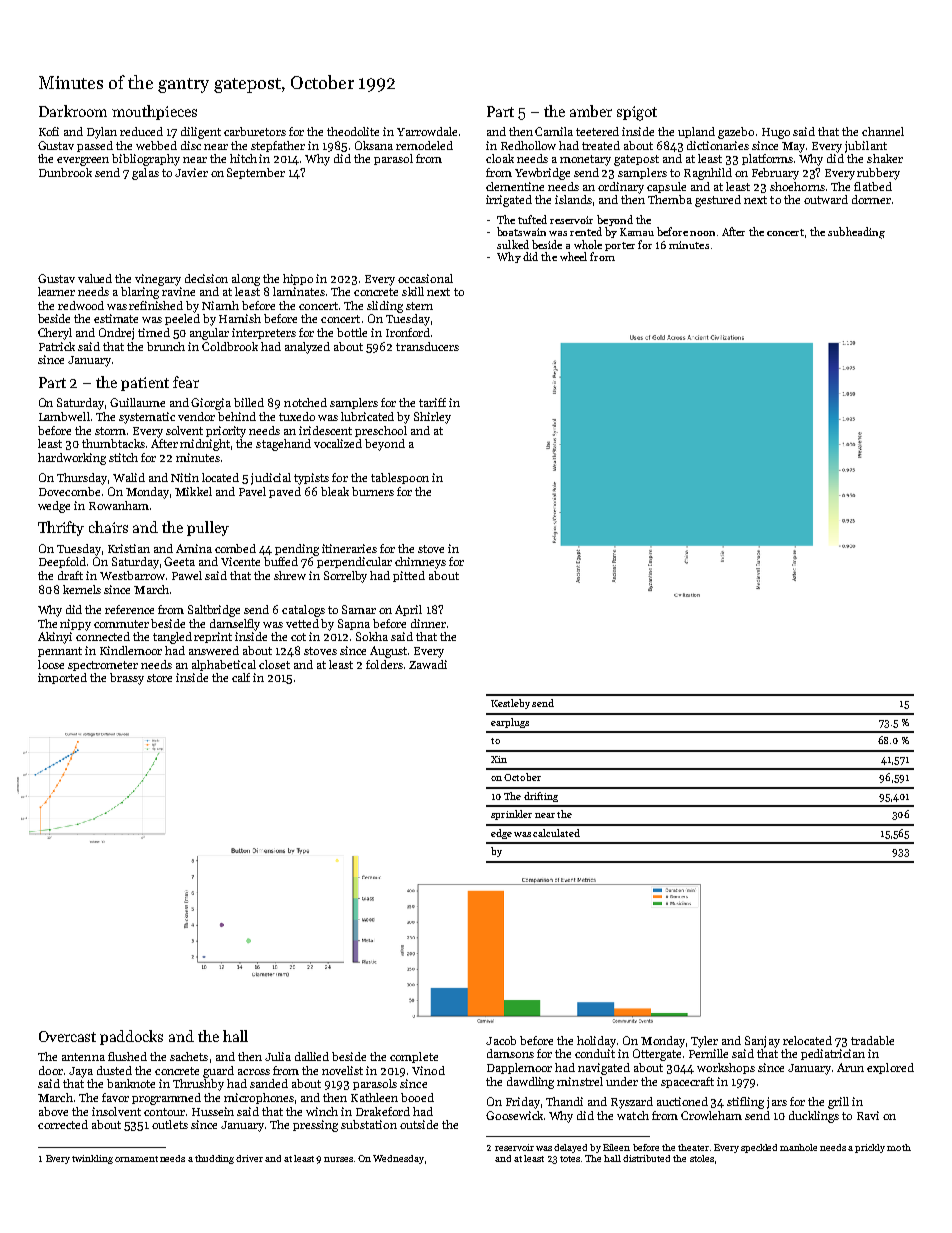 The width and height of the screenshot is (952, 1233). Describe the element at coordinates (246, 280) in the screenshot. I see `along` at that location.
